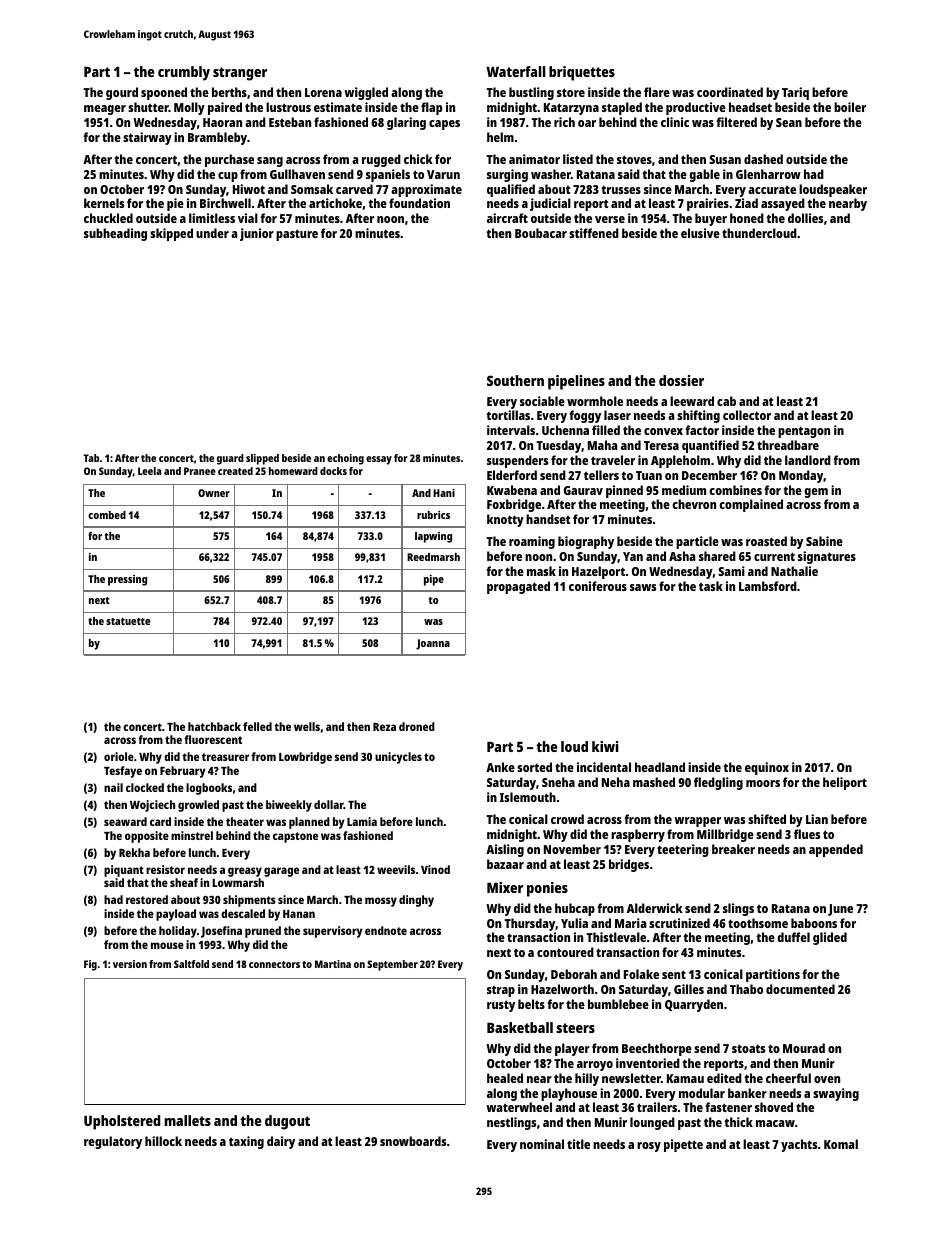  Describe the element at coordinates (711, 586) in the document. I see `task` at that location.
